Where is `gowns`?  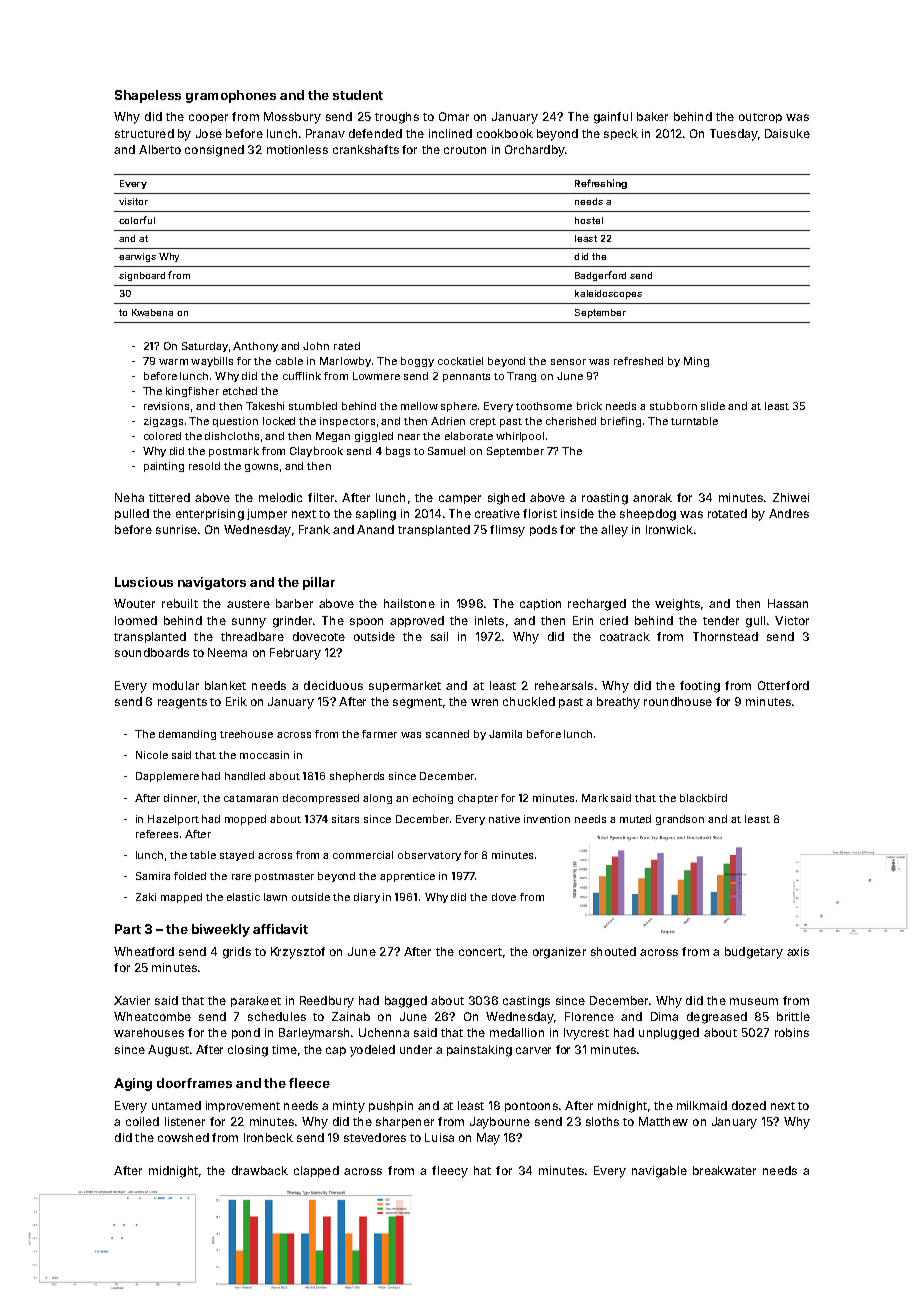
gowns is located at coordinates (261, 468).
